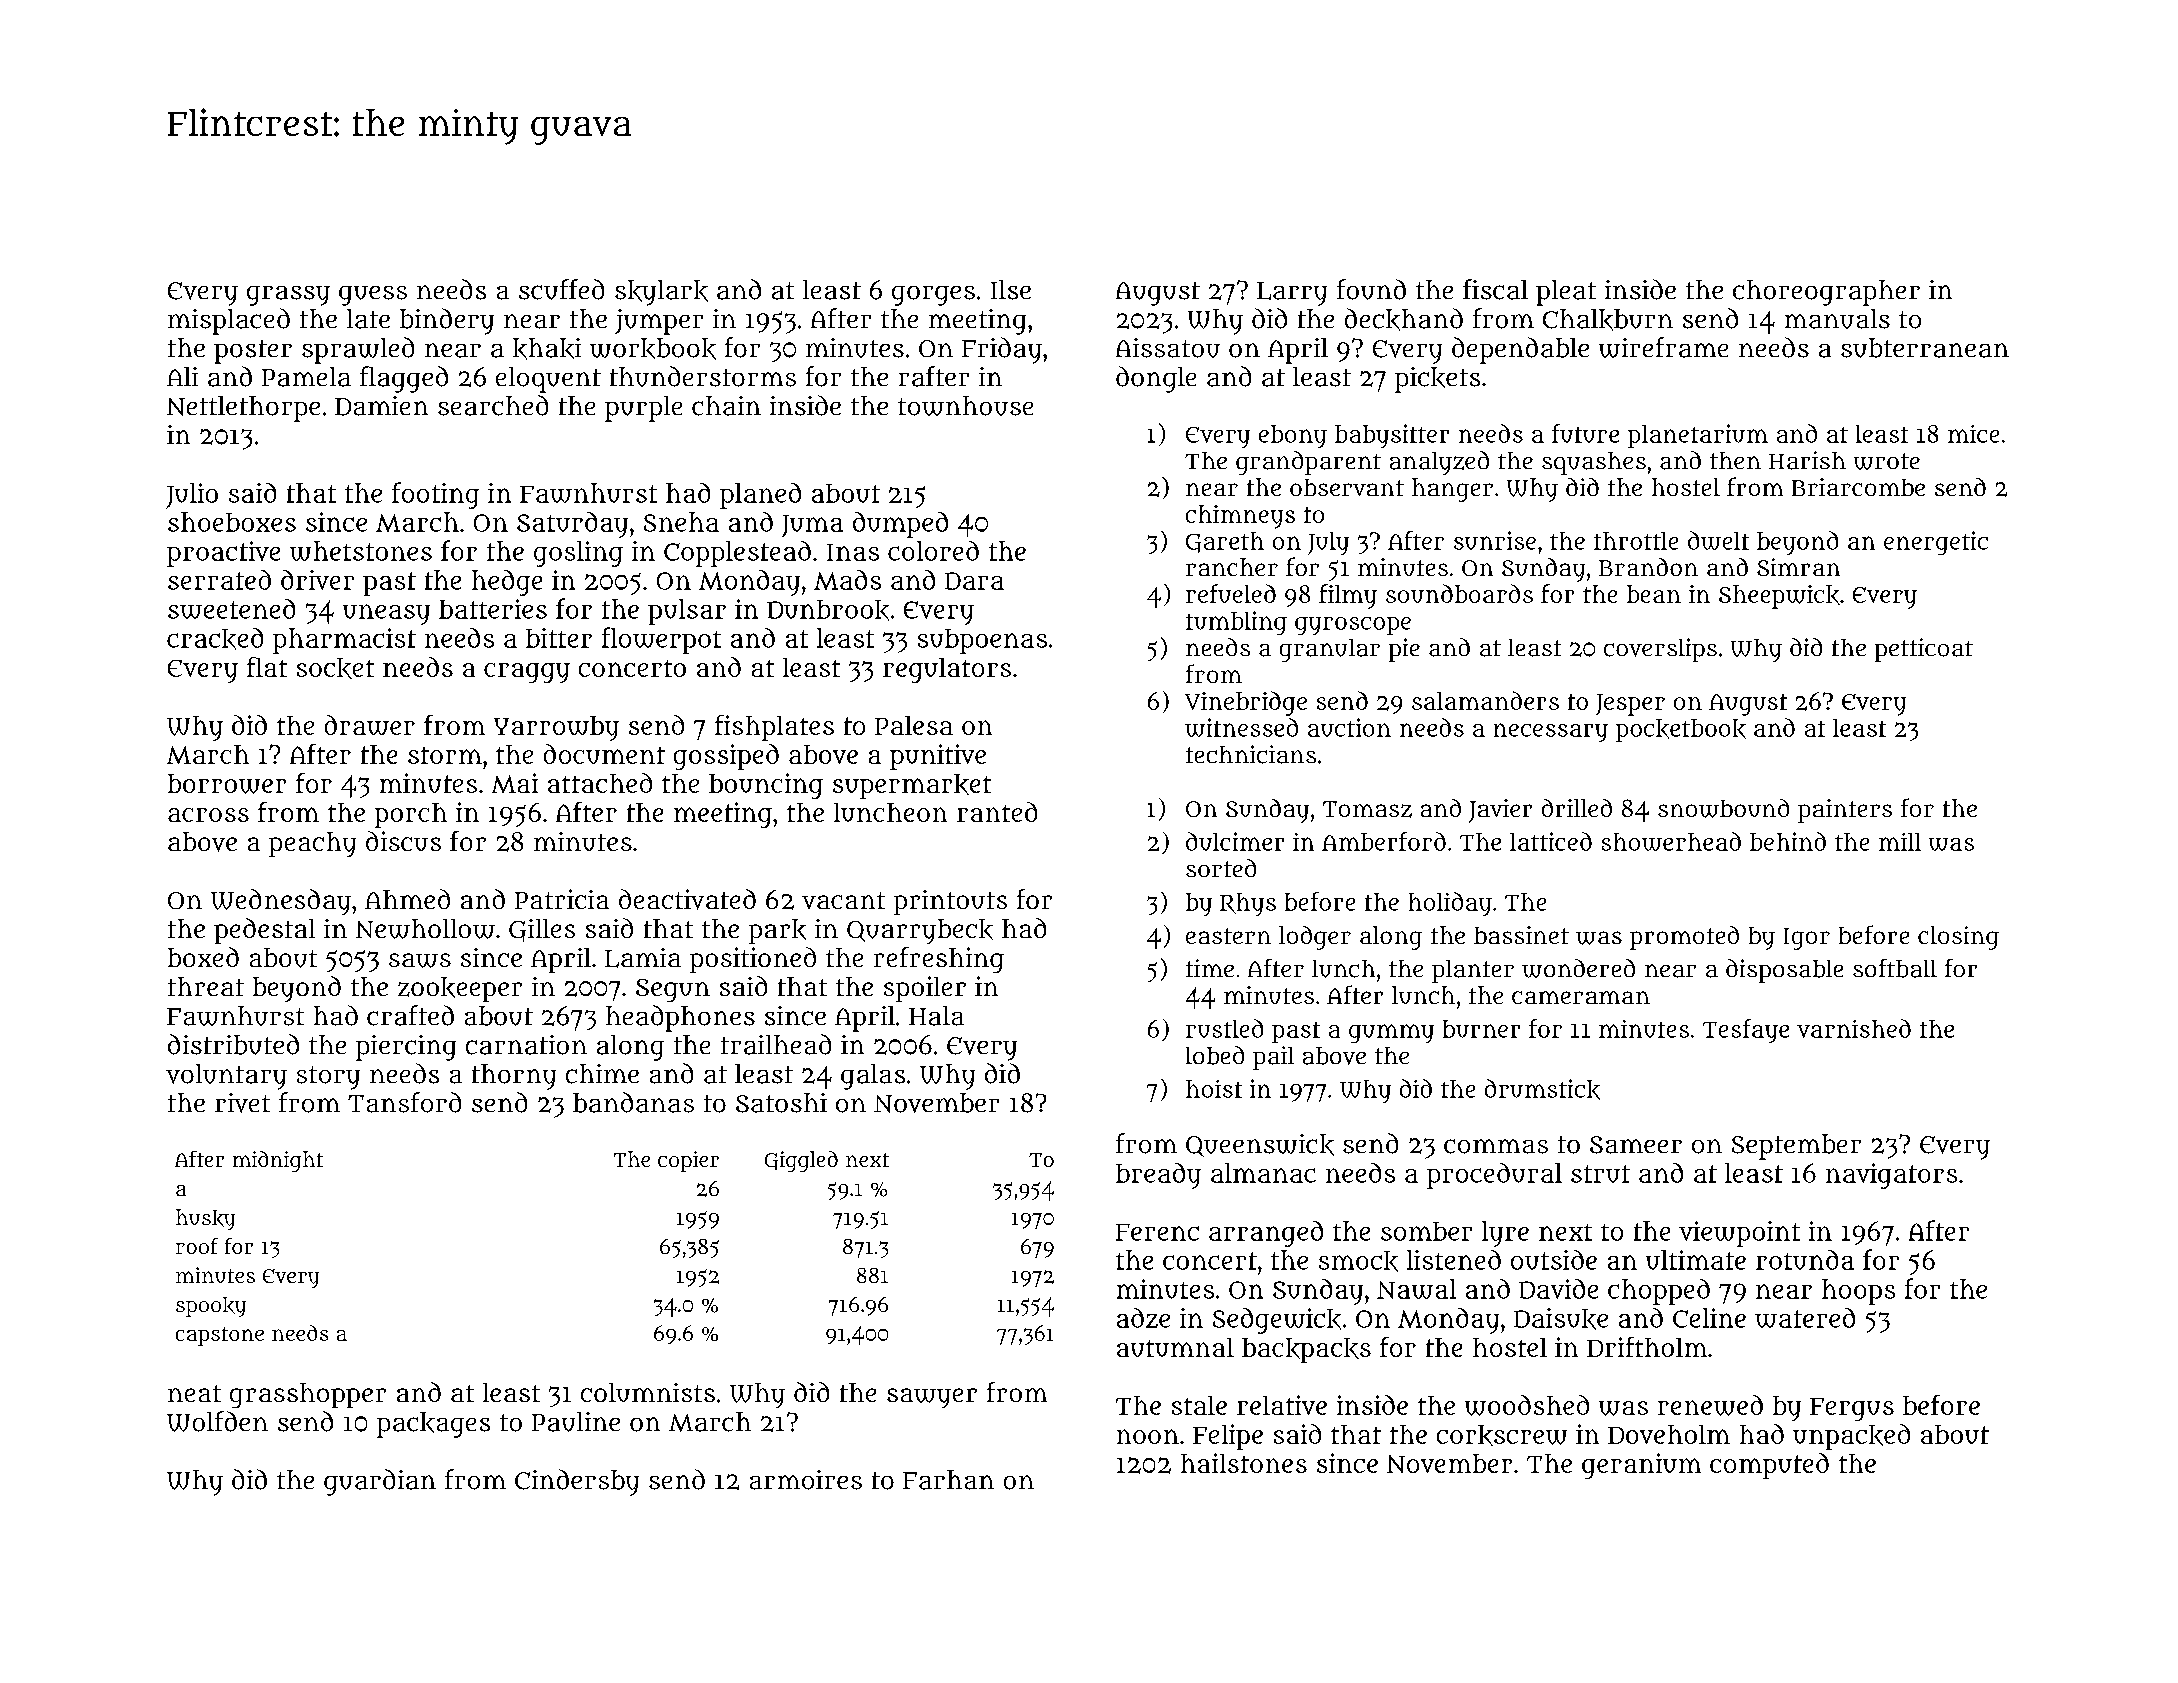  What do you see at coordinates (561, 289) in the page?
I see `scuffed` at bounding box center [561, 289].
